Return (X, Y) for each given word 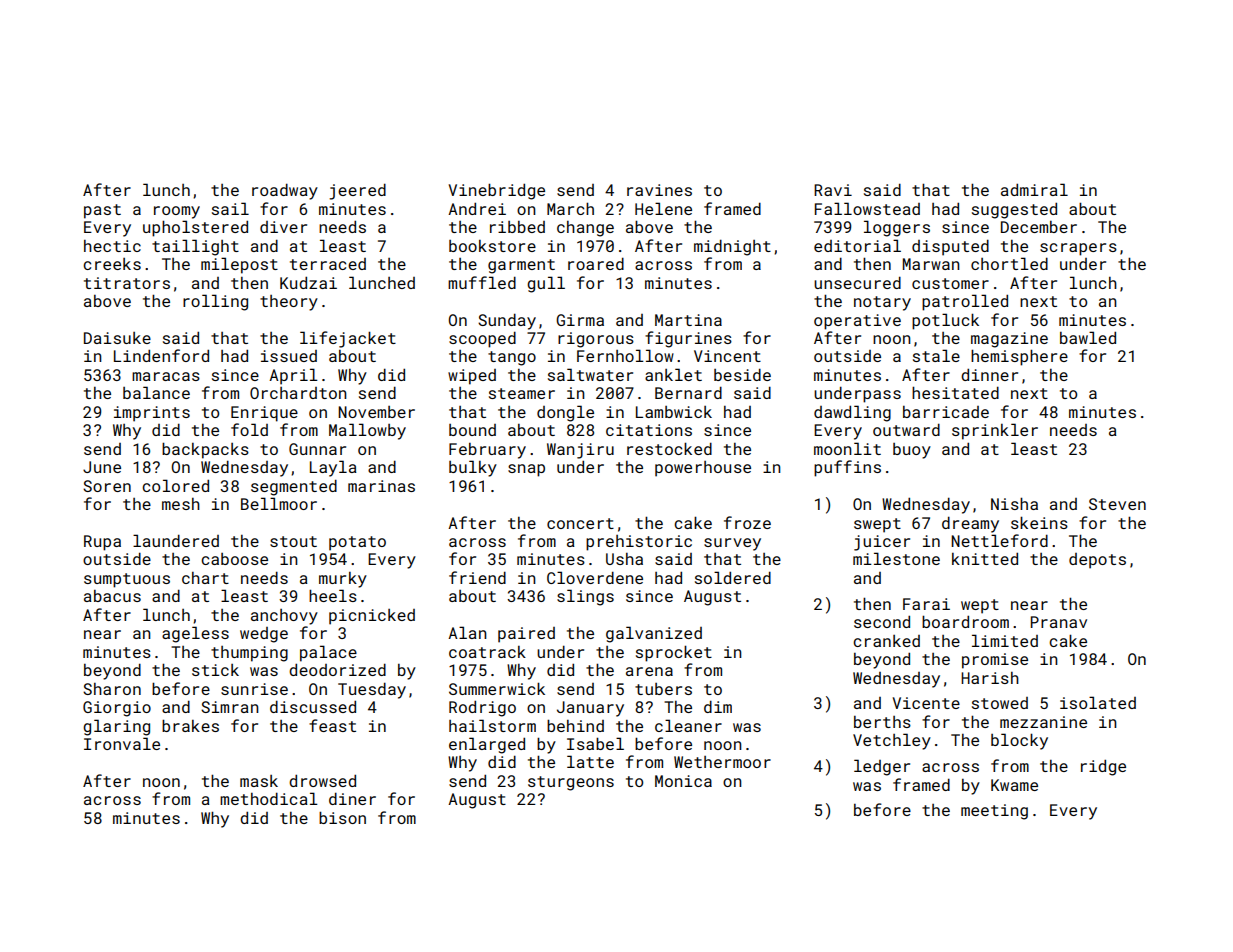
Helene (663, 208)
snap (526, 470)
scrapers (1078, 249)
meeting (994, 812)
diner (352, 798)
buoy (912, 451)
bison (342, 817)
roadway (285, 191)
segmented (294, 487)
